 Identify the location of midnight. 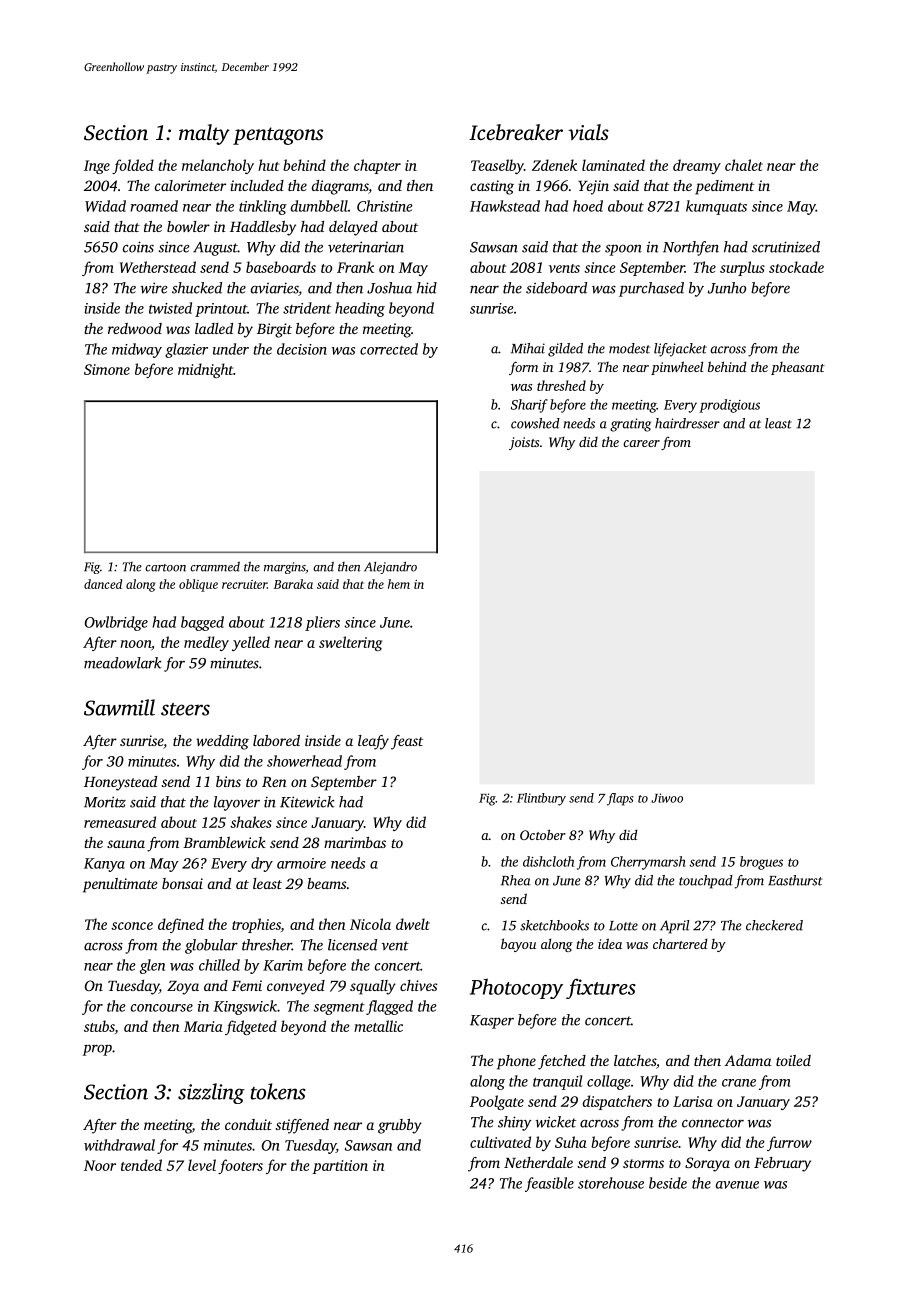
(205, 370).
